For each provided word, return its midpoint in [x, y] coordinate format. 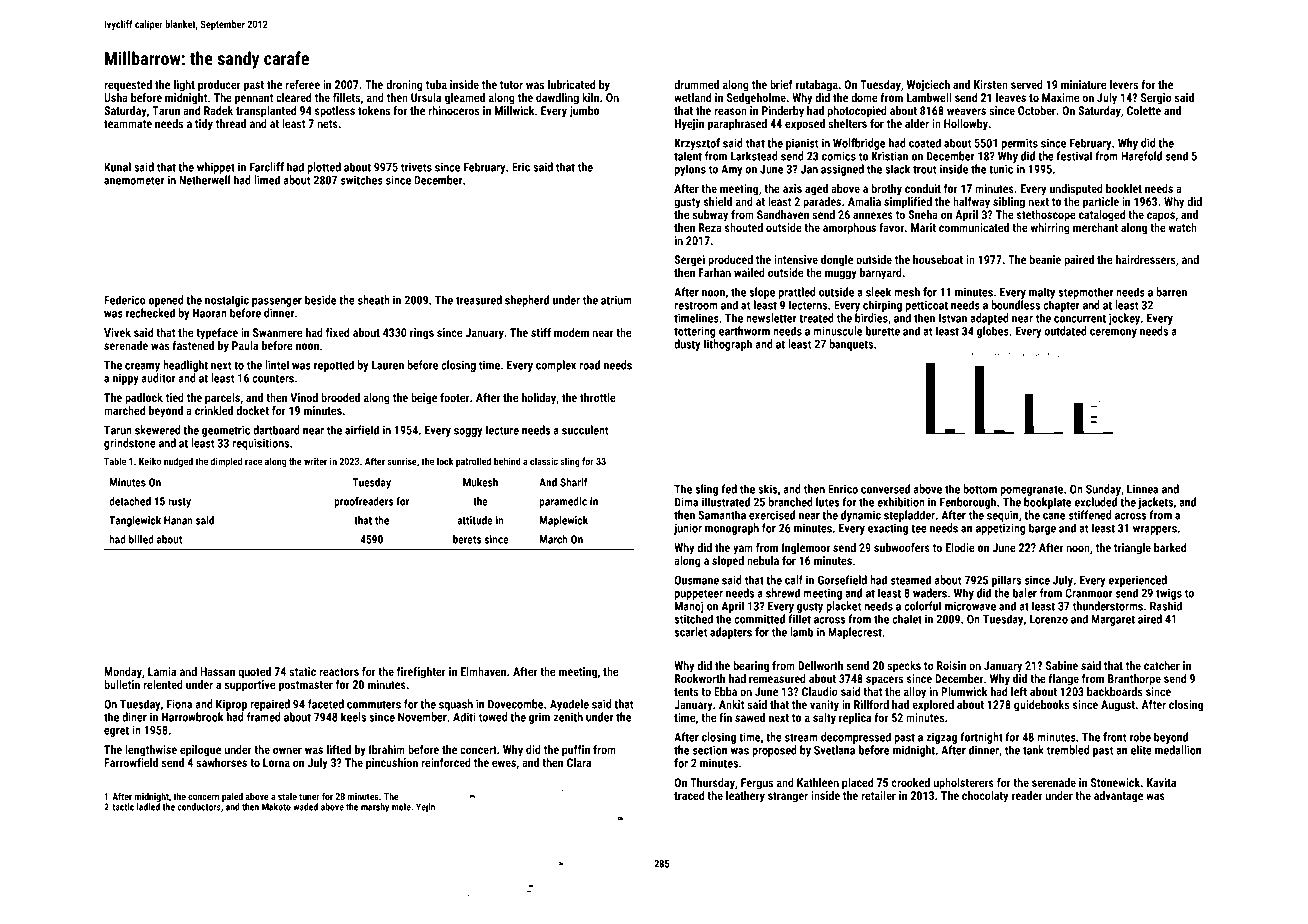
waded [305, 807]
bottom [980, 489]
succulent [585, 430]
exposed [805, 125]
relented [163, 684]
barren [1171, 292]
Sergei [689, 261]
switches [362, 180]
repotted [334, 366]
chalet [907, 619]
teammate [128, 124]
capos [1161, 217]
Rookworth [700, 678]
